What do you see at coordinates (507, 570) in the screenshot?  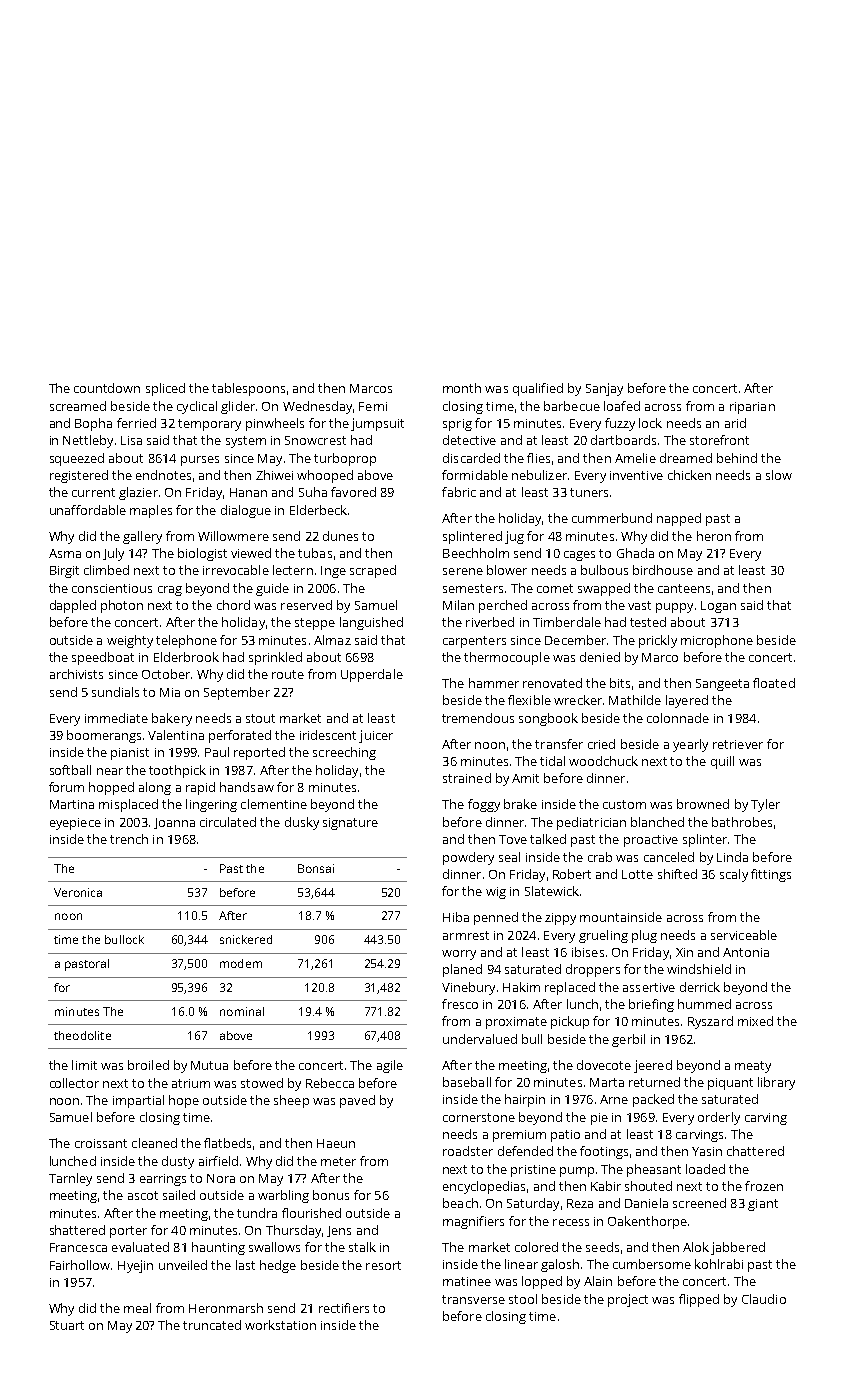 I see `blower` at bounding box center [507, 570].
